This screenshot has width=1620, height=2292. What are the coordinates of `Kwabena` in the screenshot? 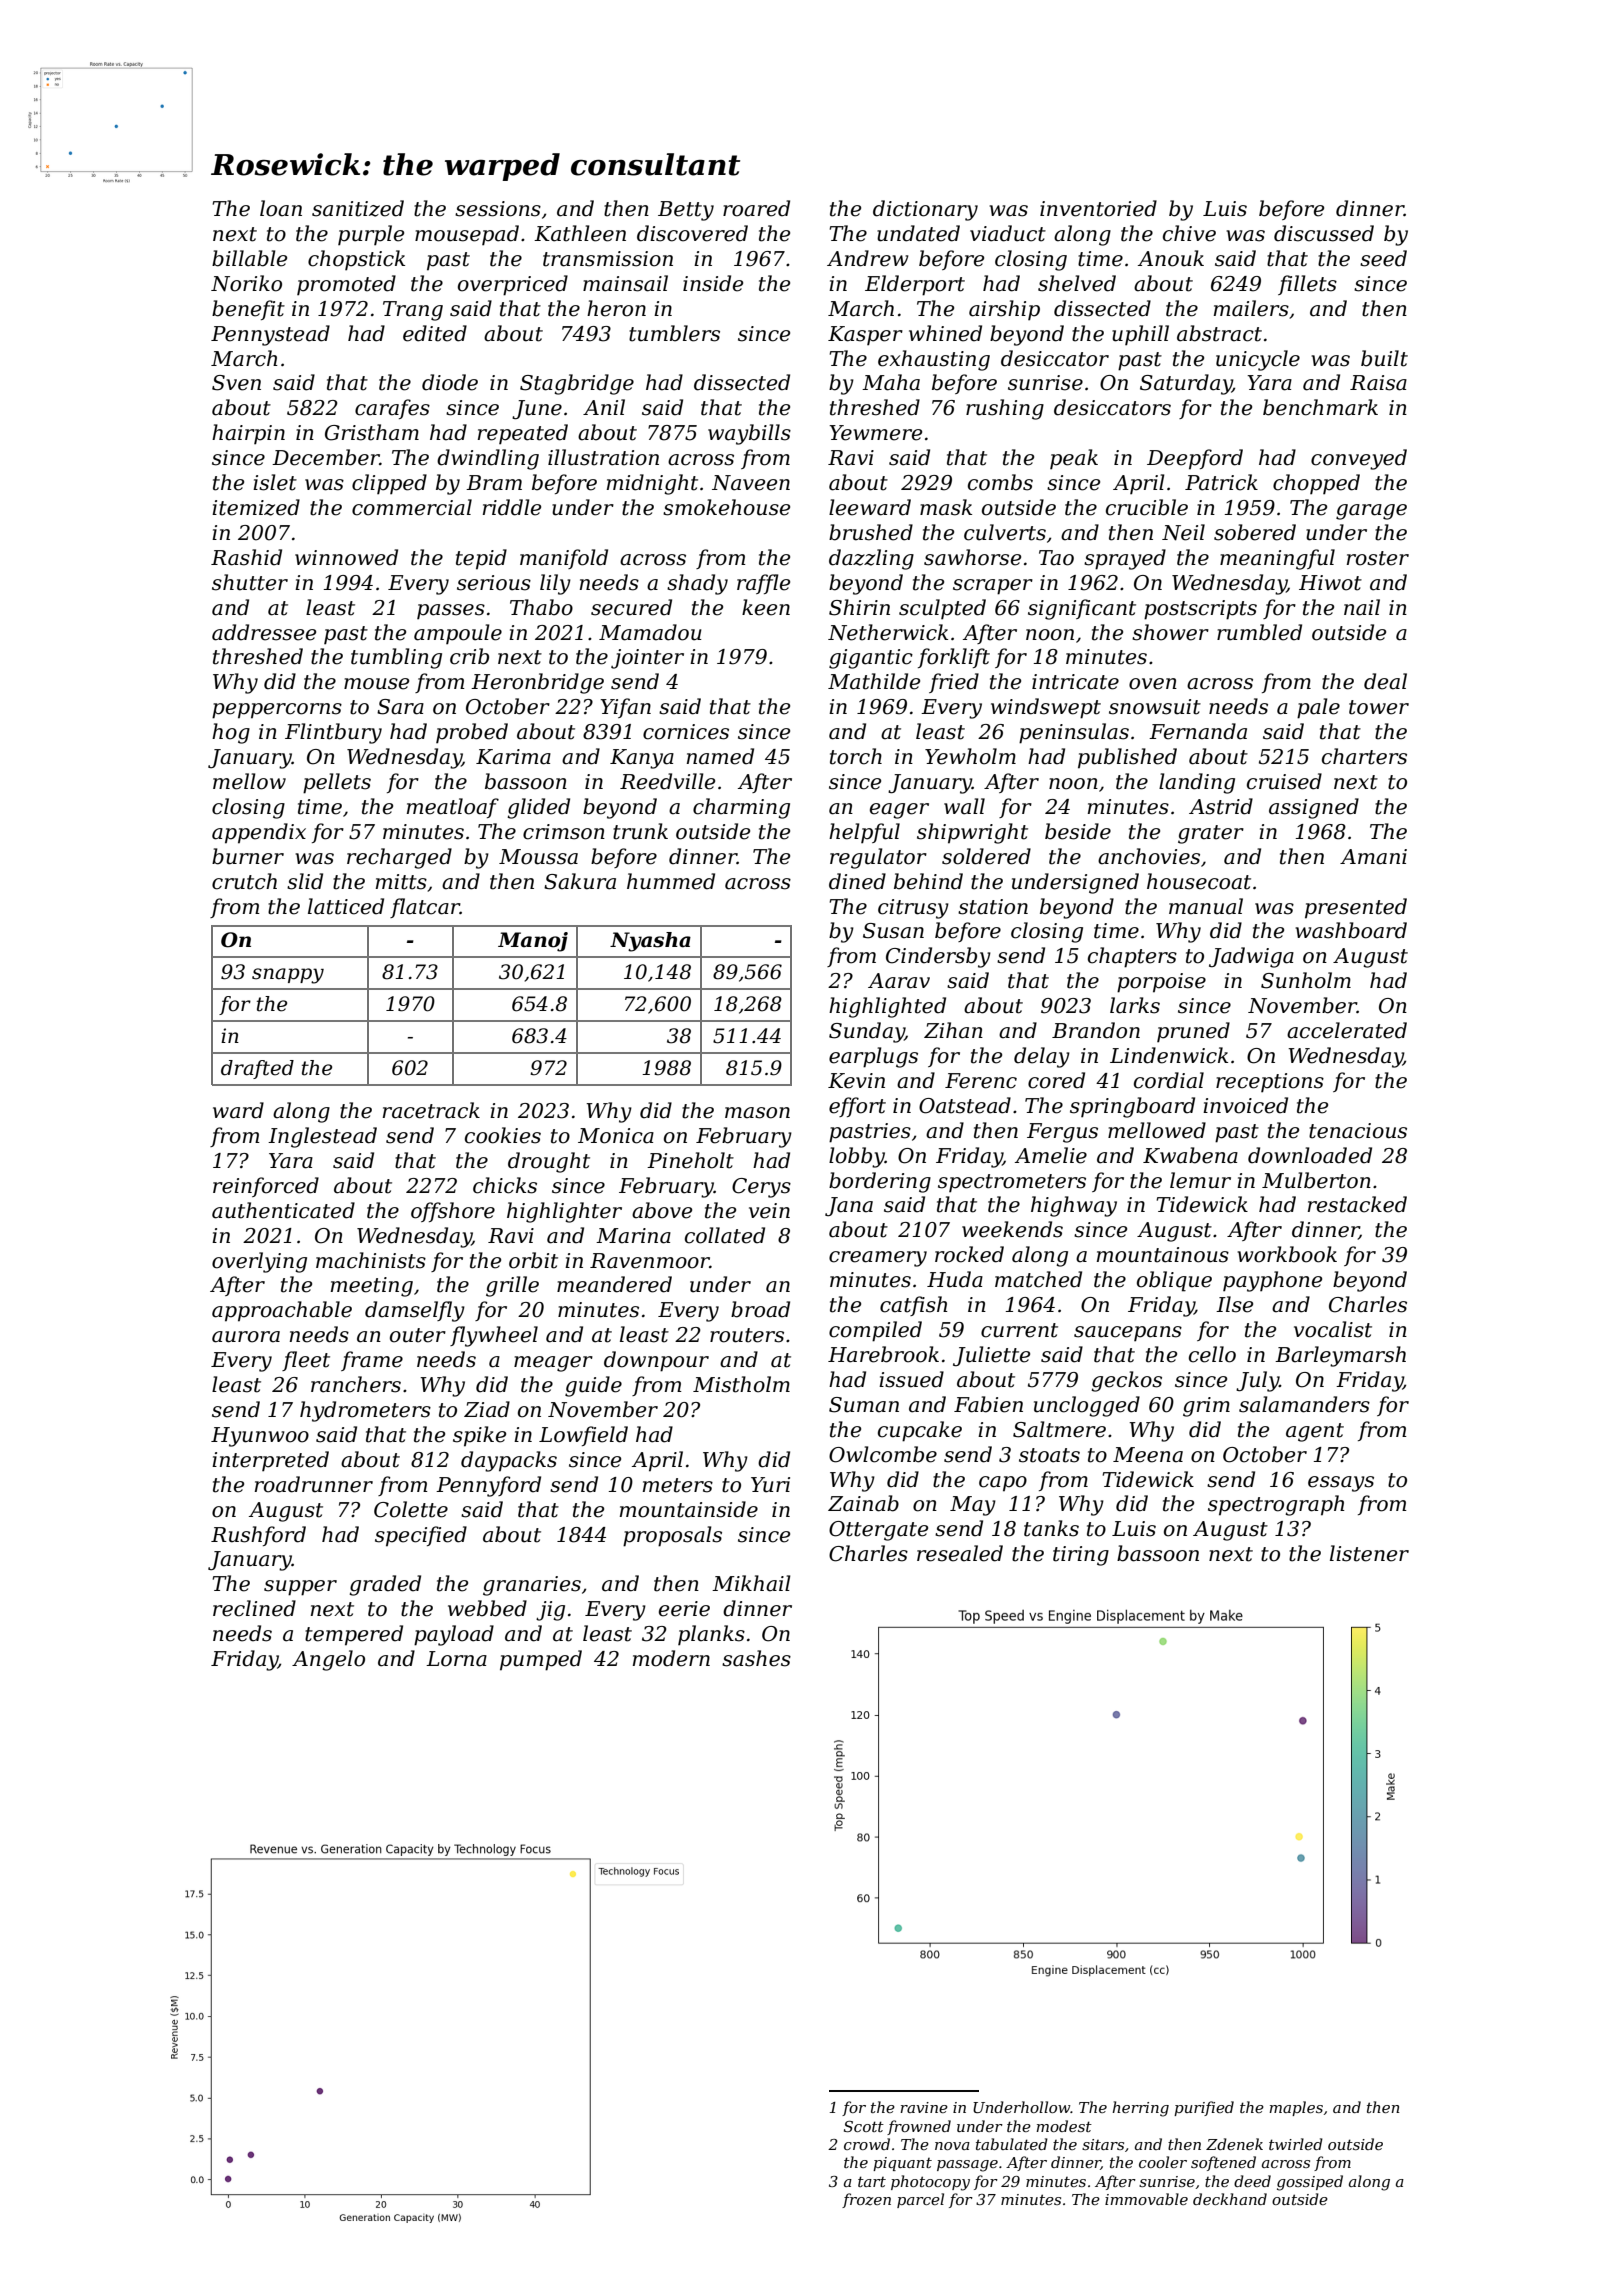 It's located at (1190, 1155).
